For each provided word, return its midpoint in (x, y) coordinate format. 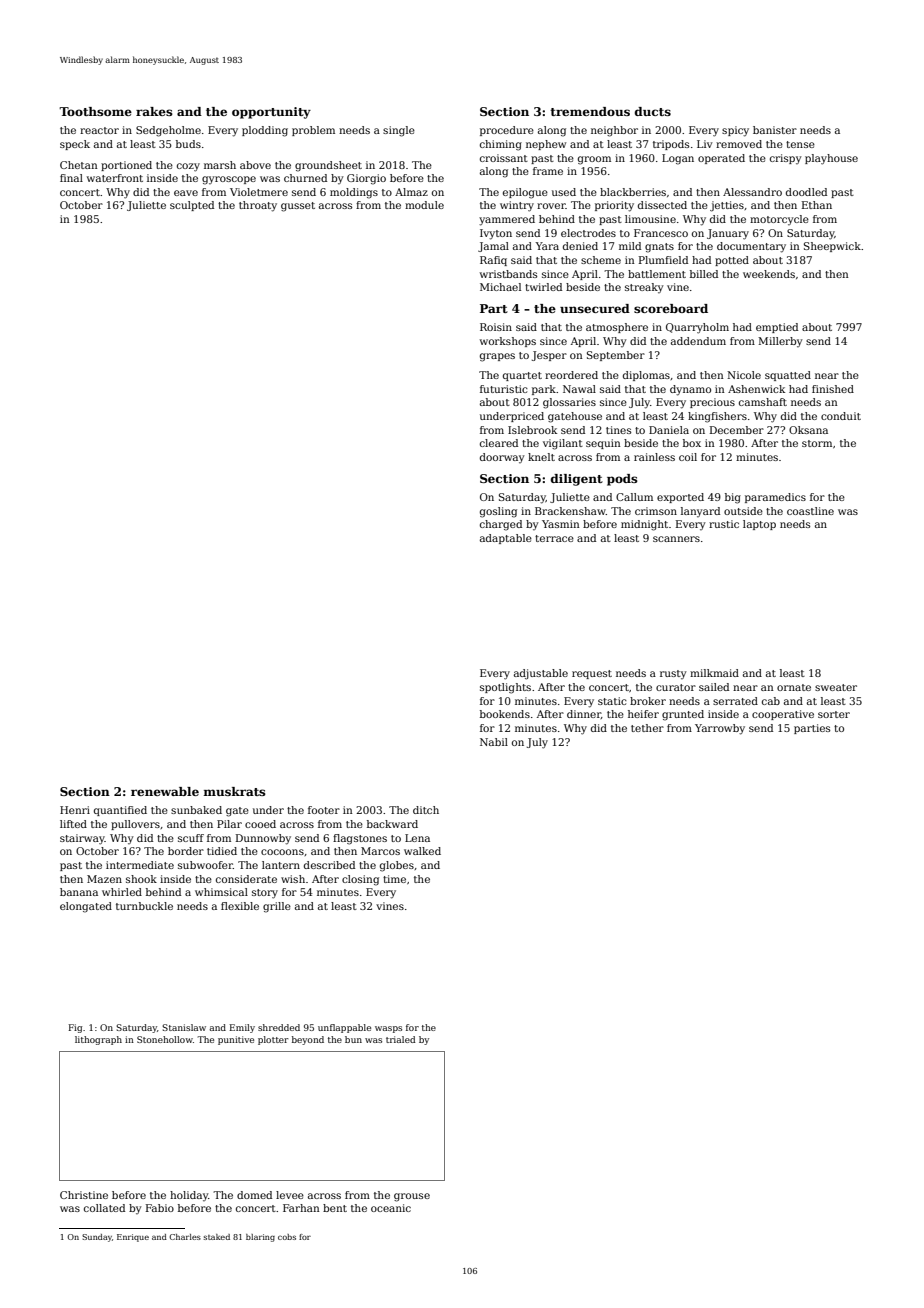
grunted (683, 715)
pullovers (135, 825)
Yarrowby (720, 729)
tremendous (590, 111)
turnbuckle (144, 906)
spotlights (505, 688)
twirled (543, 287)
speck (75, 145)
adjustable (541, 674)
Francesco (661, 233)
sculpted (192, 206)
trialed (401, 1039)
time (394, 879)
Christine (84, 1195)
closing (360, 880)
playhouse (831, 159)
